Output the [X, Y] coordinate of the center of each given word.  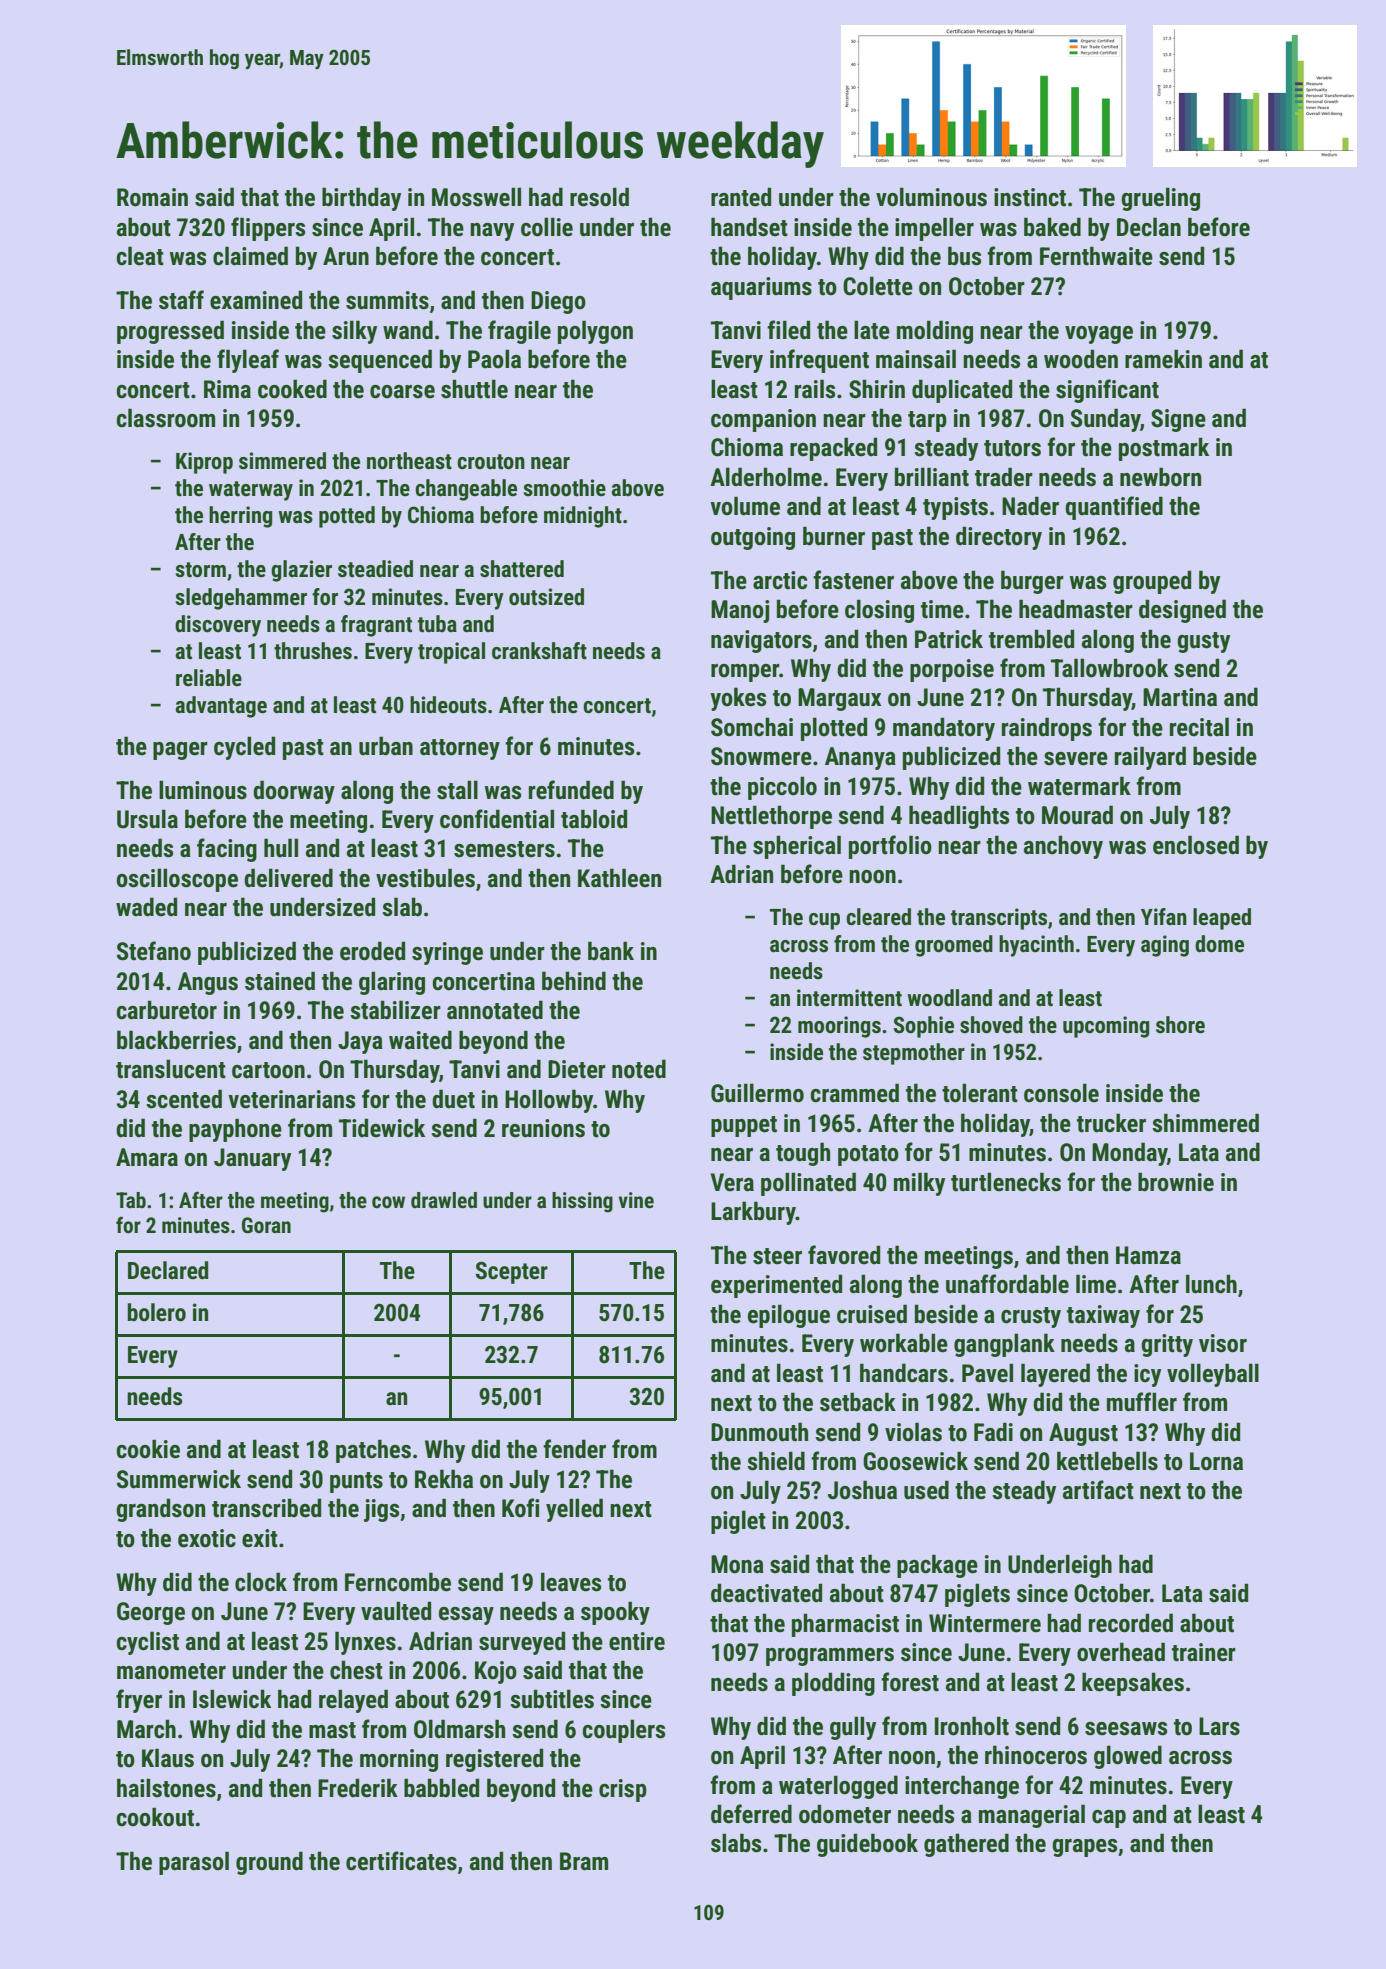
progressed [170, 332]
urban [386, 746]
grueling [1160, 199]
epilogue [789, 1316]
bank [611, 951]
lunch [1211, 1284]
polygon [595, 332]
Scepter [512, 1273]
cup [824, 921]
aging [1165, 946]
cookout [155, 1817]
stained [280, 981]
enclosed [1196, 845]
